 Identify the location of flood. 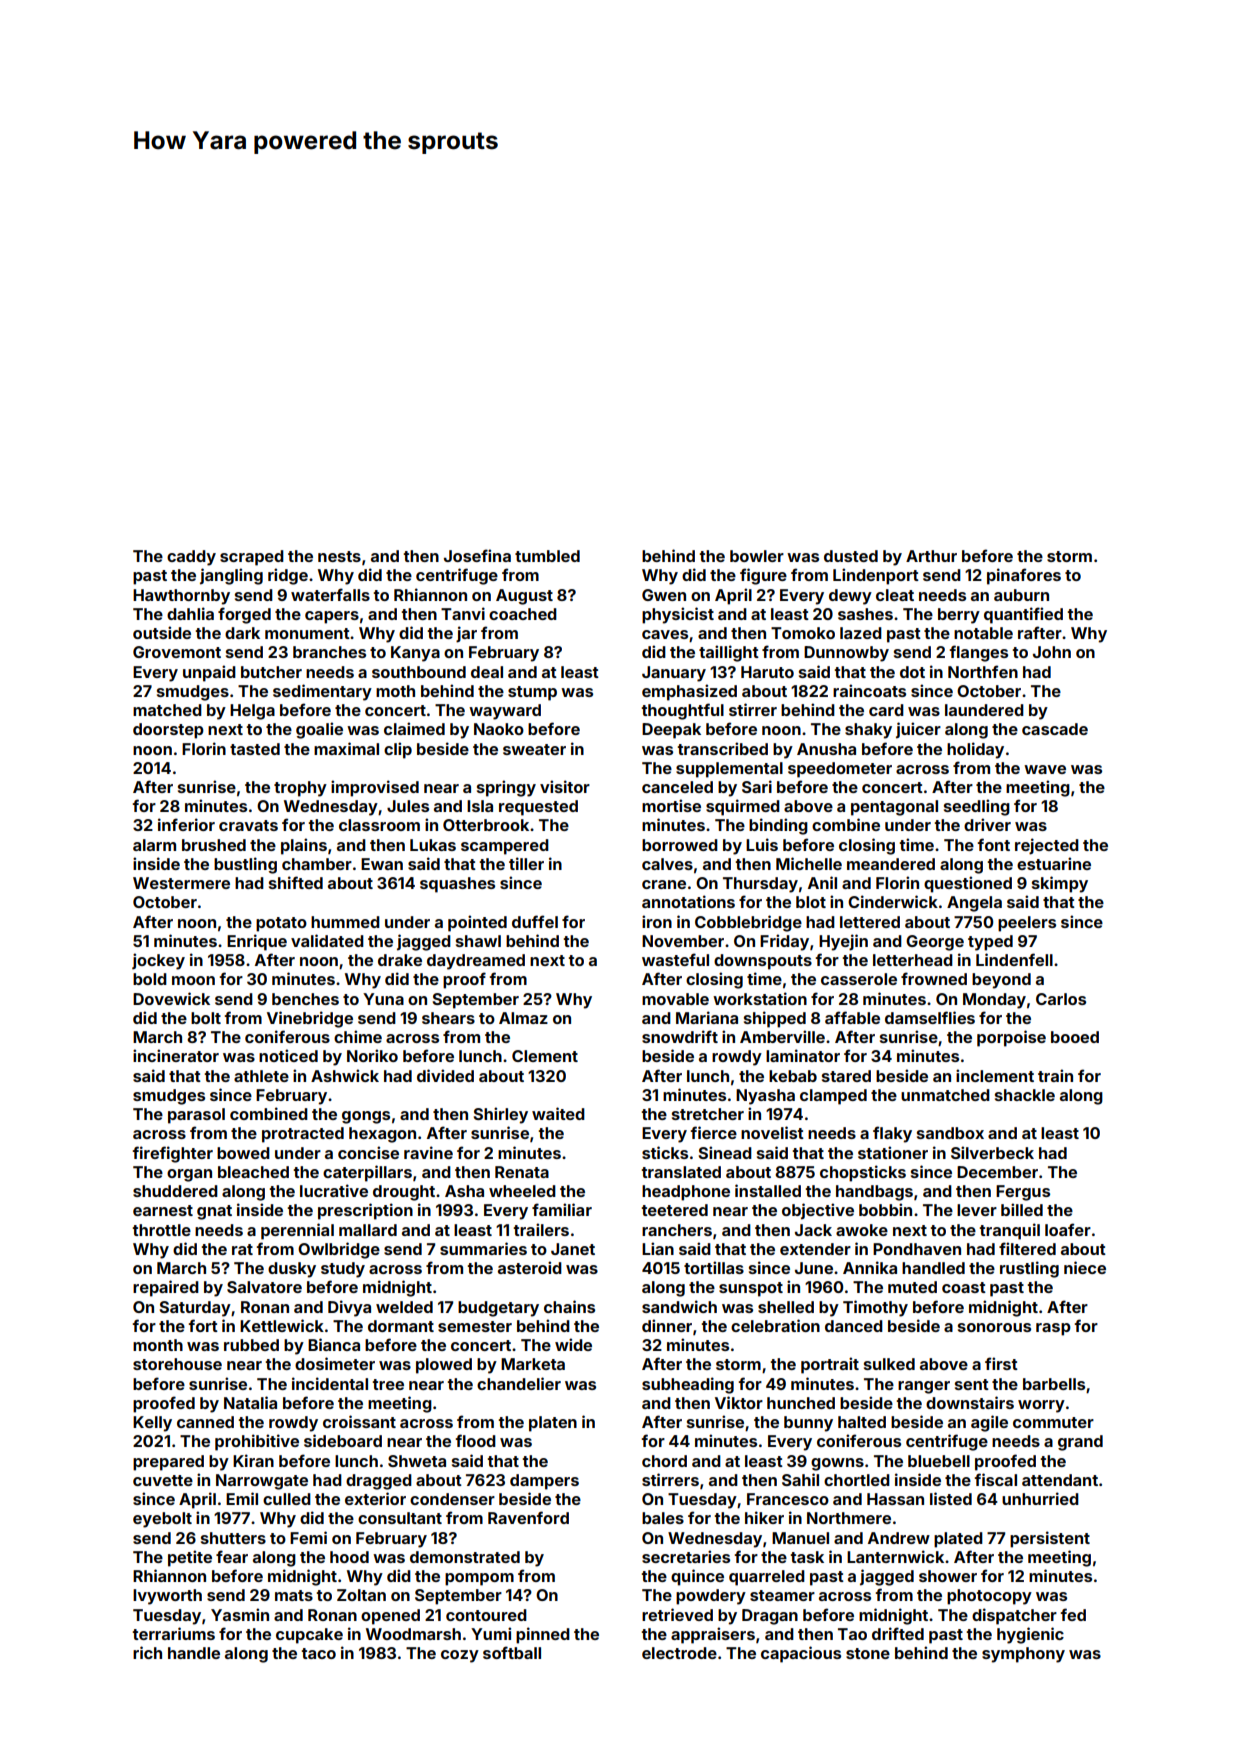
(475, 1440).
